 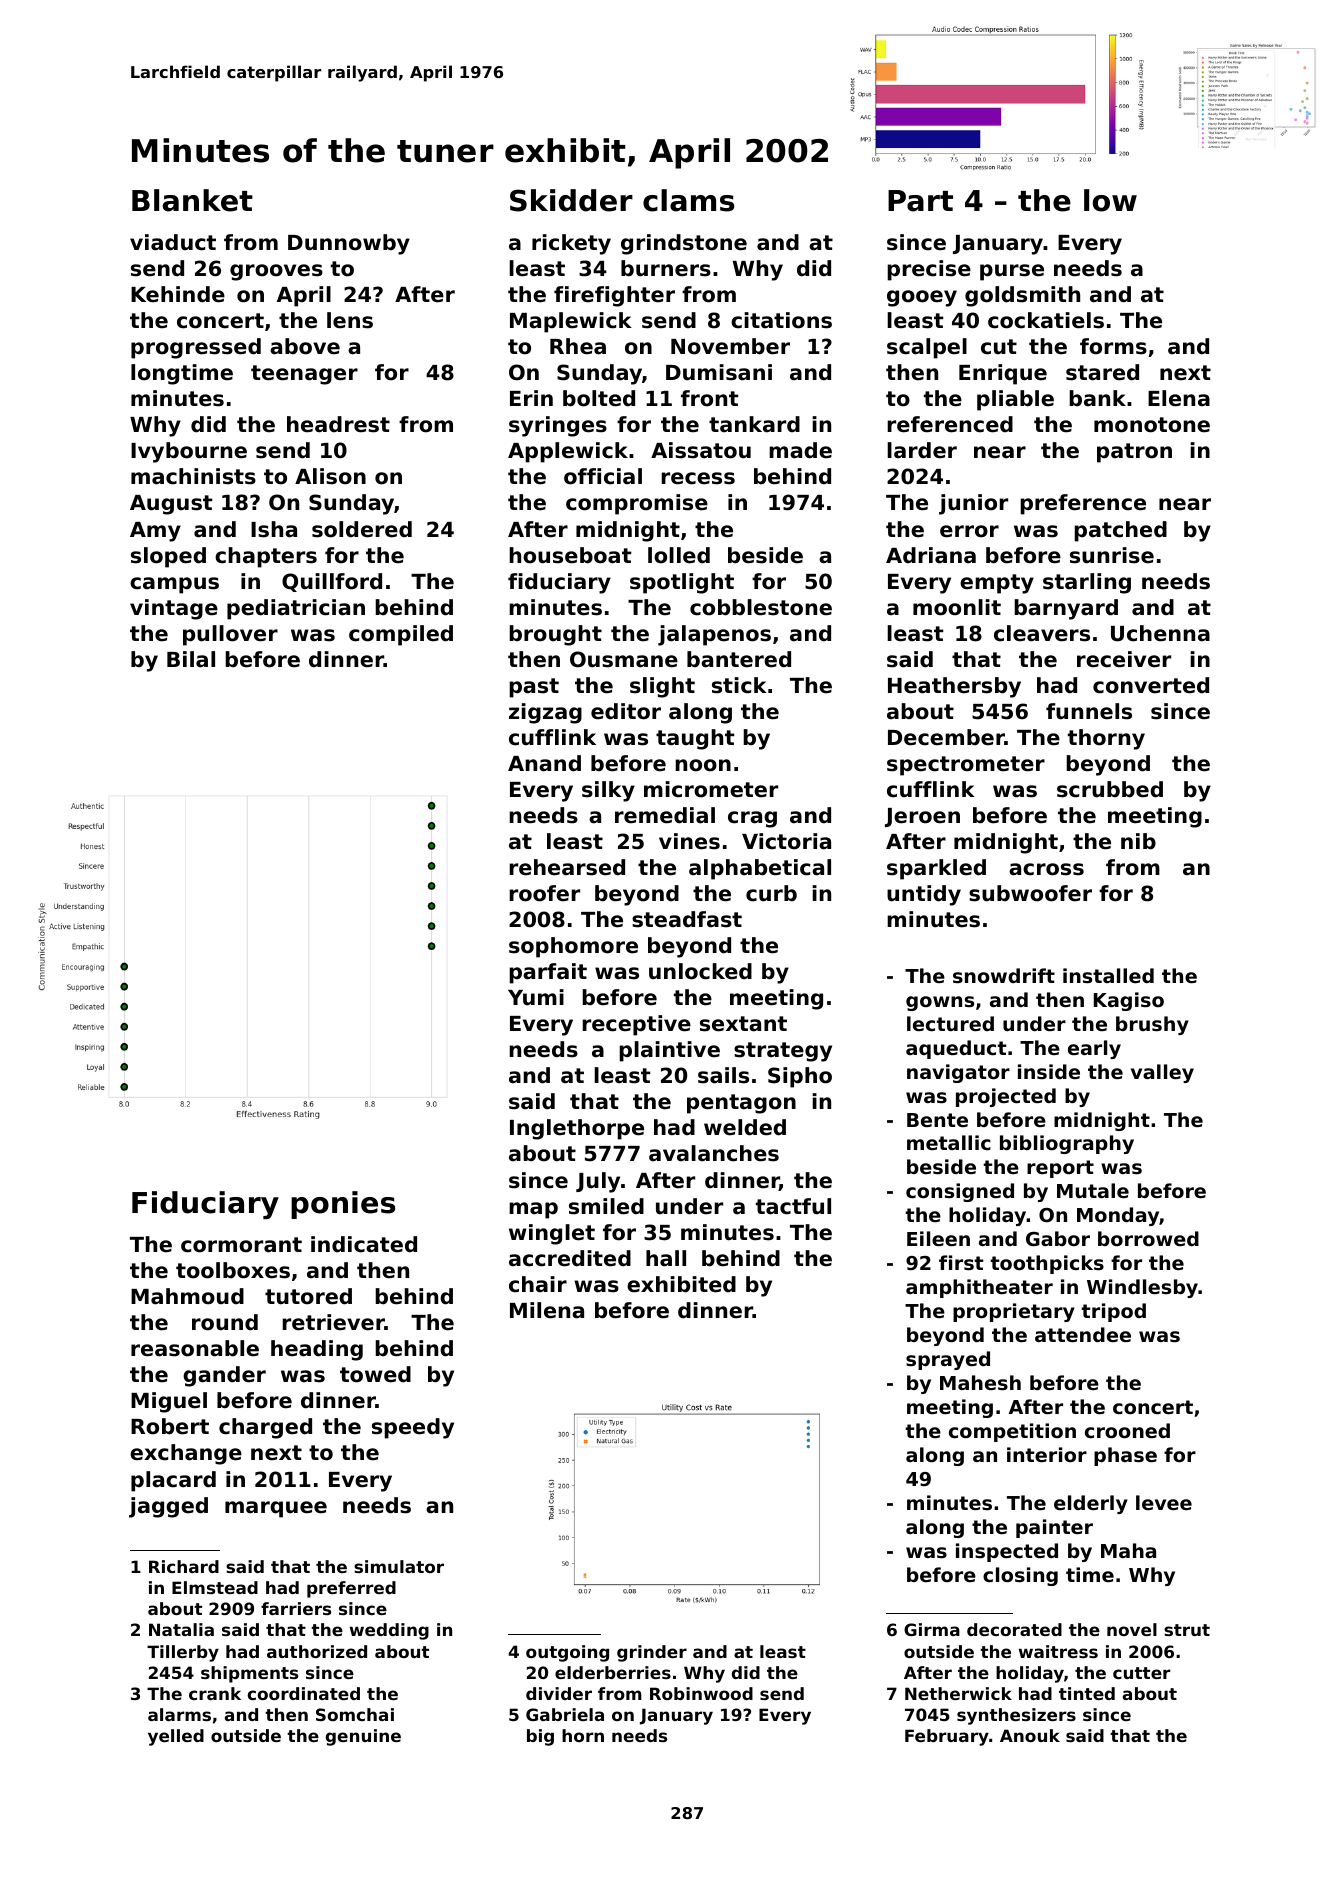 What do you see at coordinates (1142, 1288) in the screenshot?
I see `Windlesby` at bounding box center [1142, 1288].
